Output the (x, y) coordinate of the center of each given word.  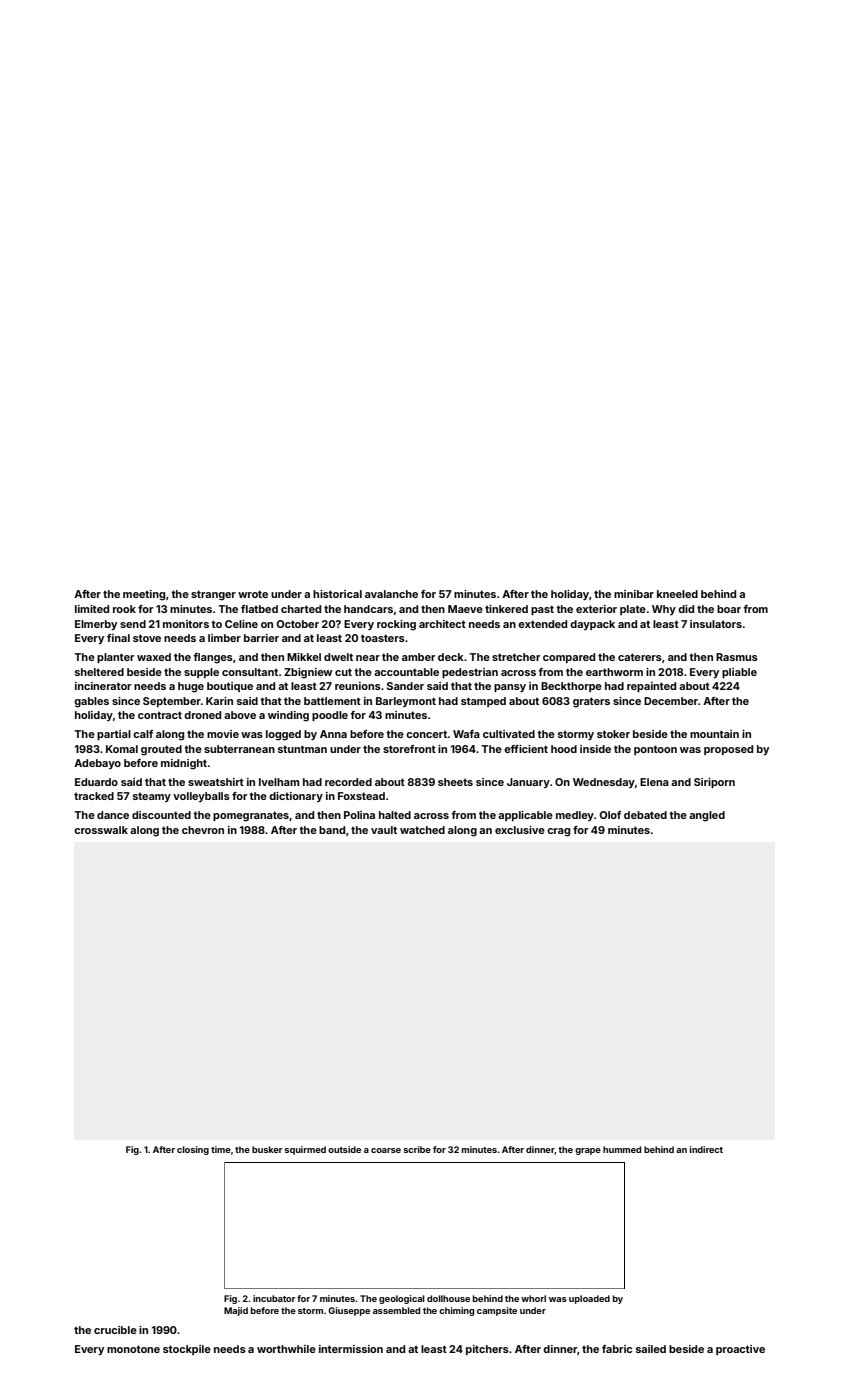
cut (343, 672)
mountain (714, 734)
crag (558, 832)
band (332, 830)
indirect (706, 1149)
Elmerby (96, 625)
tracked (94, 796)
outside (344, 1149)
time (221, 1149)
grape (588, 1151)
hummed (622, 1149)
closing (193, 1150)
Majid (236, 1311)
